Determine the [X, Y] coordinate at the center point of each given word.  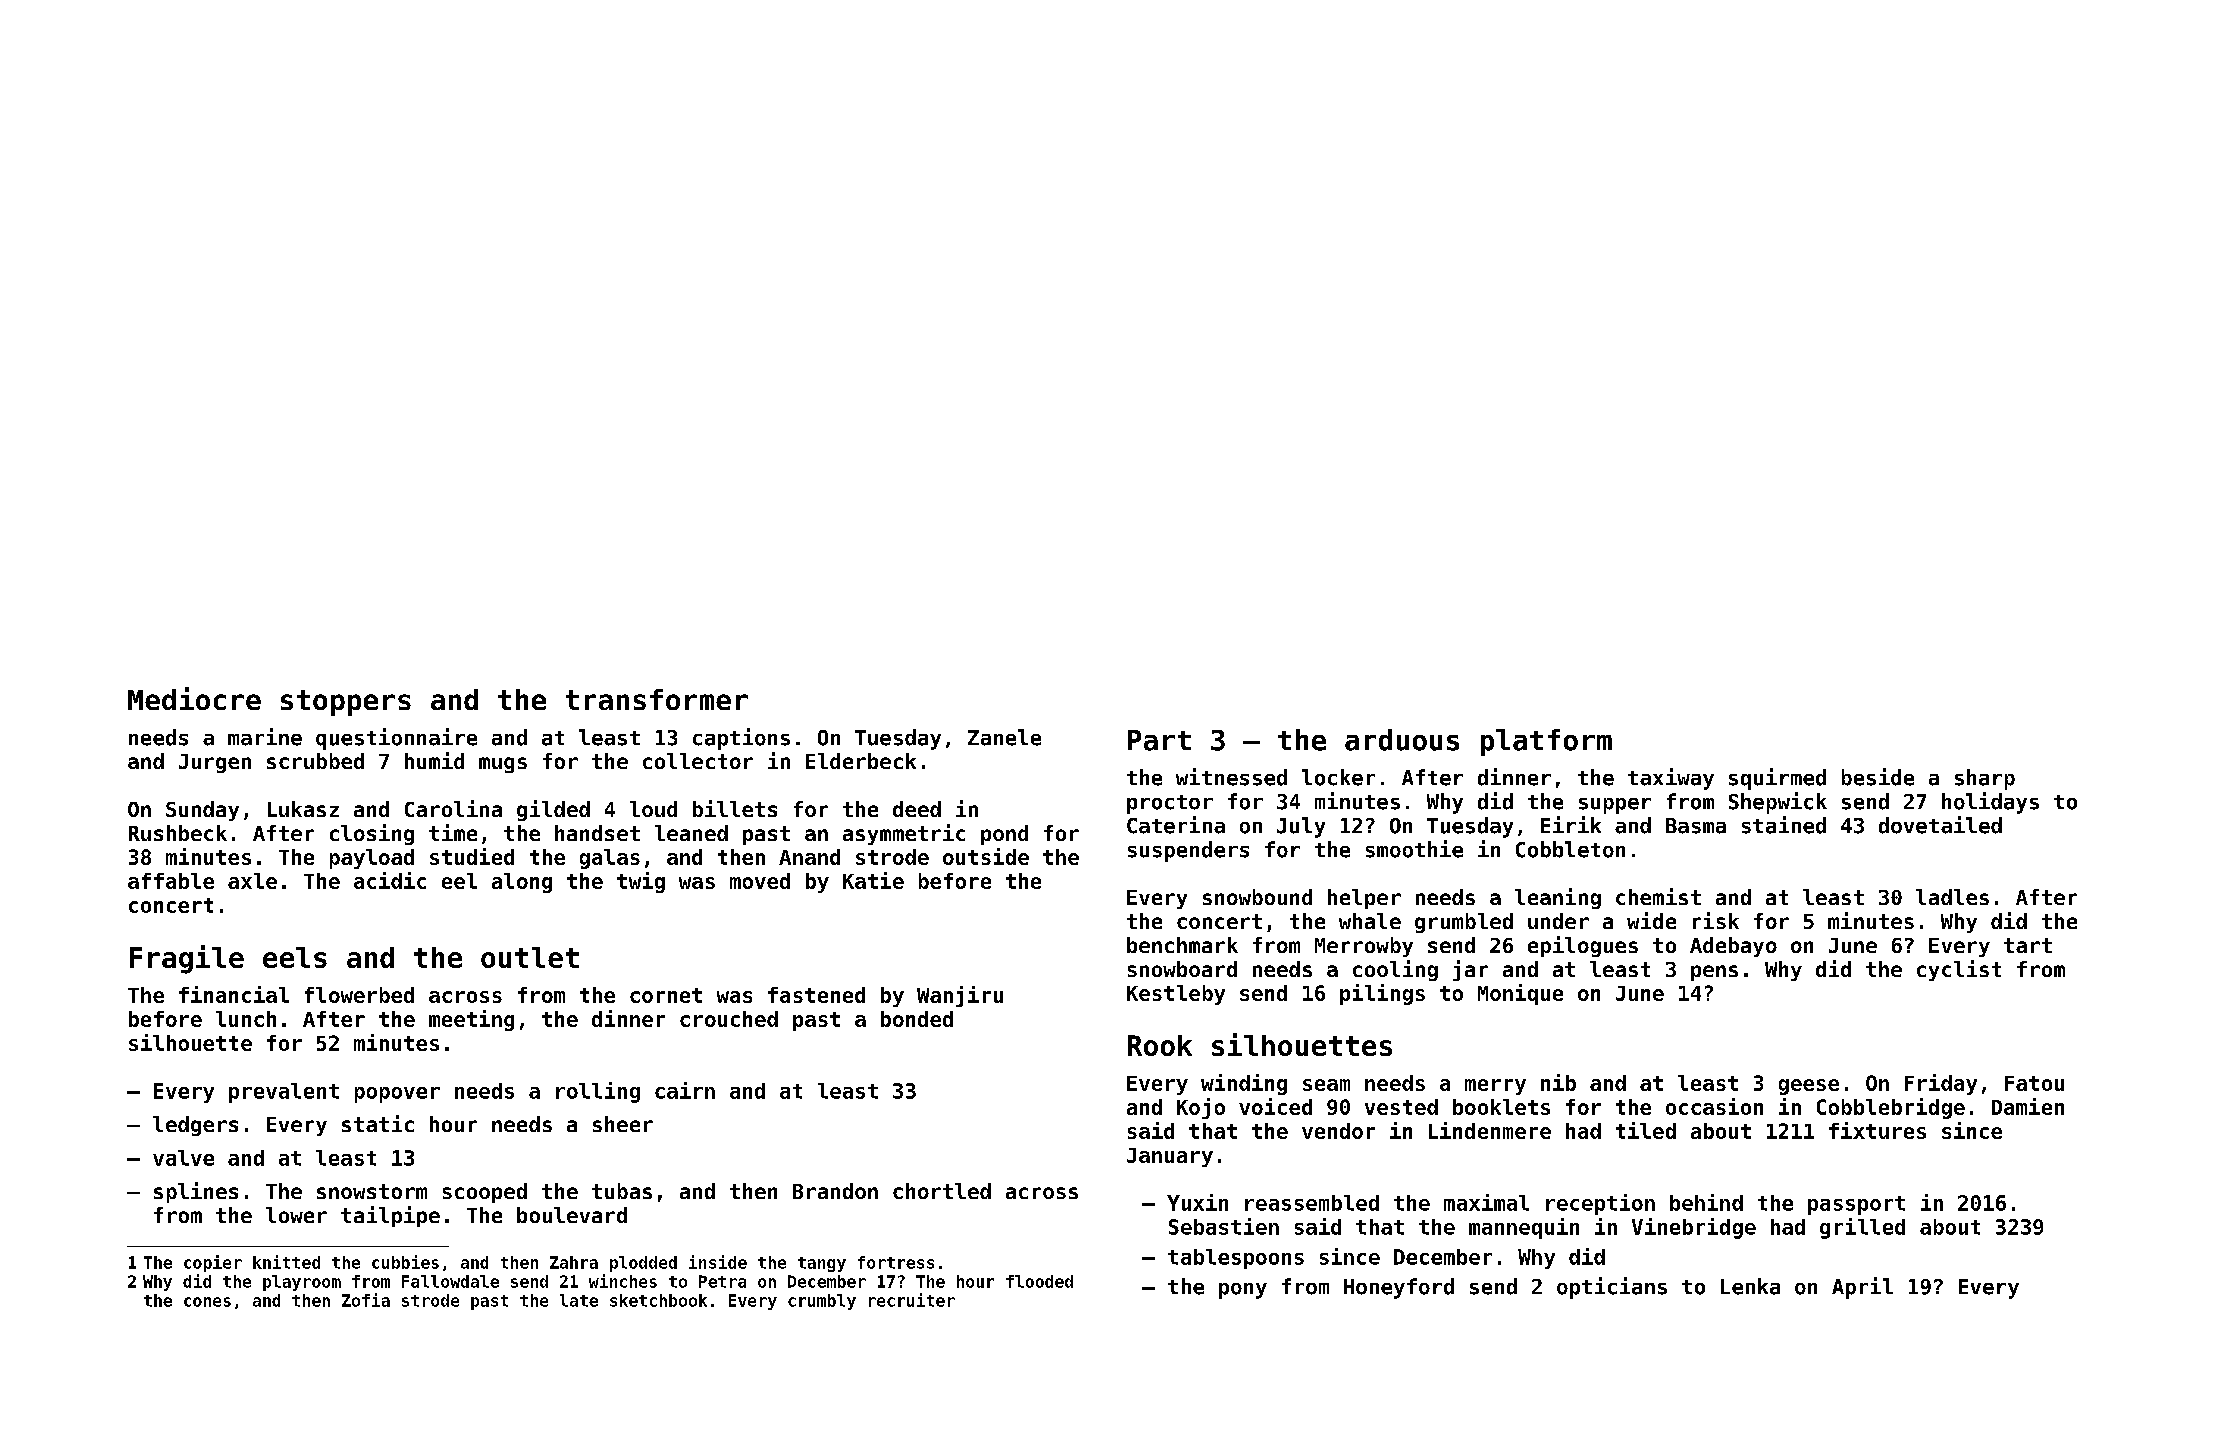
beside [1878, 777]
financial [234, 994]
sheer [623, 1124]
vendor [1338, 1131]
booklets [1501, 1107]
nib [1558, 1082]
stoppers [346, 703]
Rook [1160, 1045]
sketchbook [658, 1300]
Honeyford [1399, 1288]
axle [252, 881]
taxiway [1671, 779]
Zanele [1004, 737]
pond [1004, 835]
